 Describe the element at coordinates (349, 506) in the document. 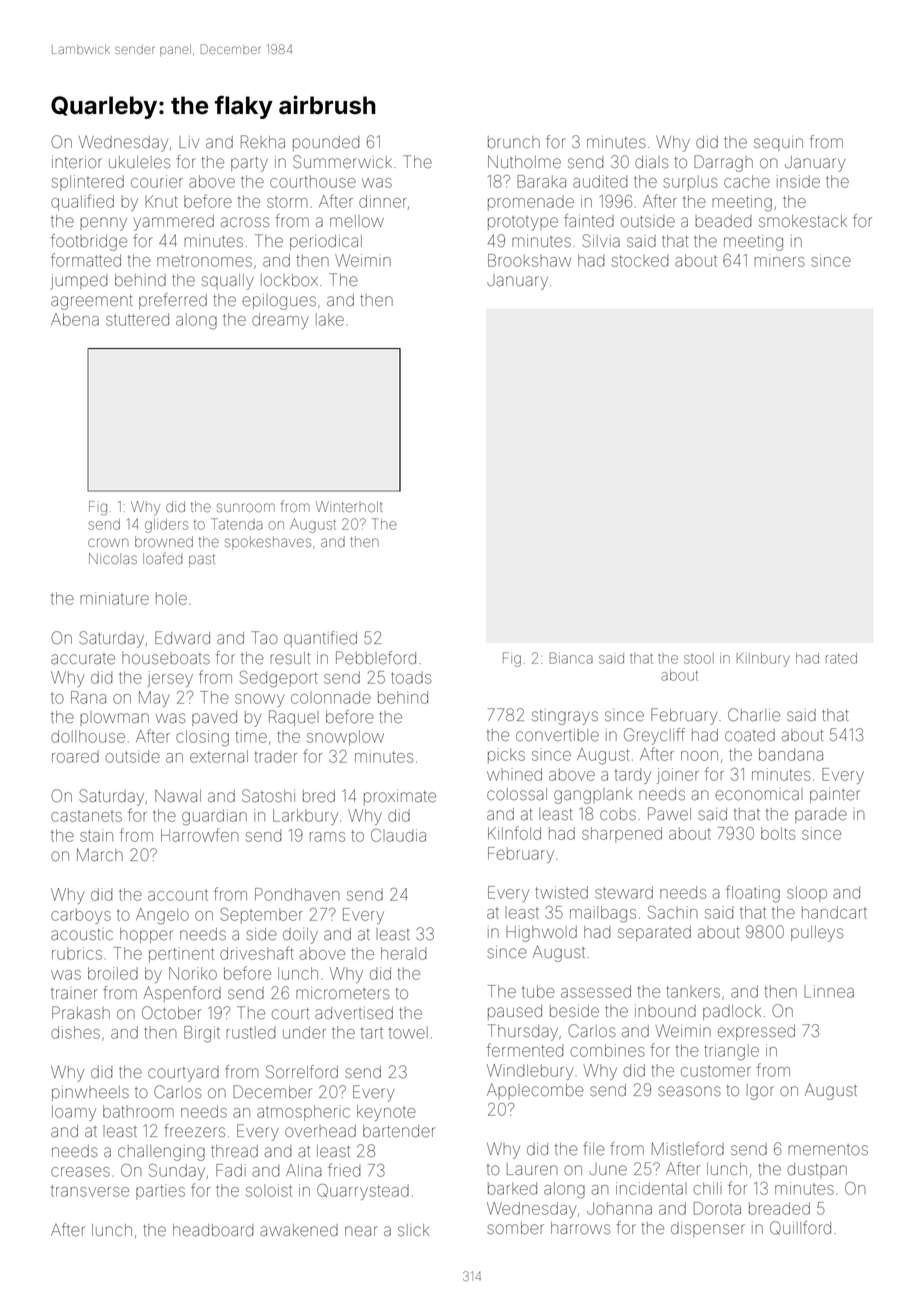

I see `Winterholt` at that location.
